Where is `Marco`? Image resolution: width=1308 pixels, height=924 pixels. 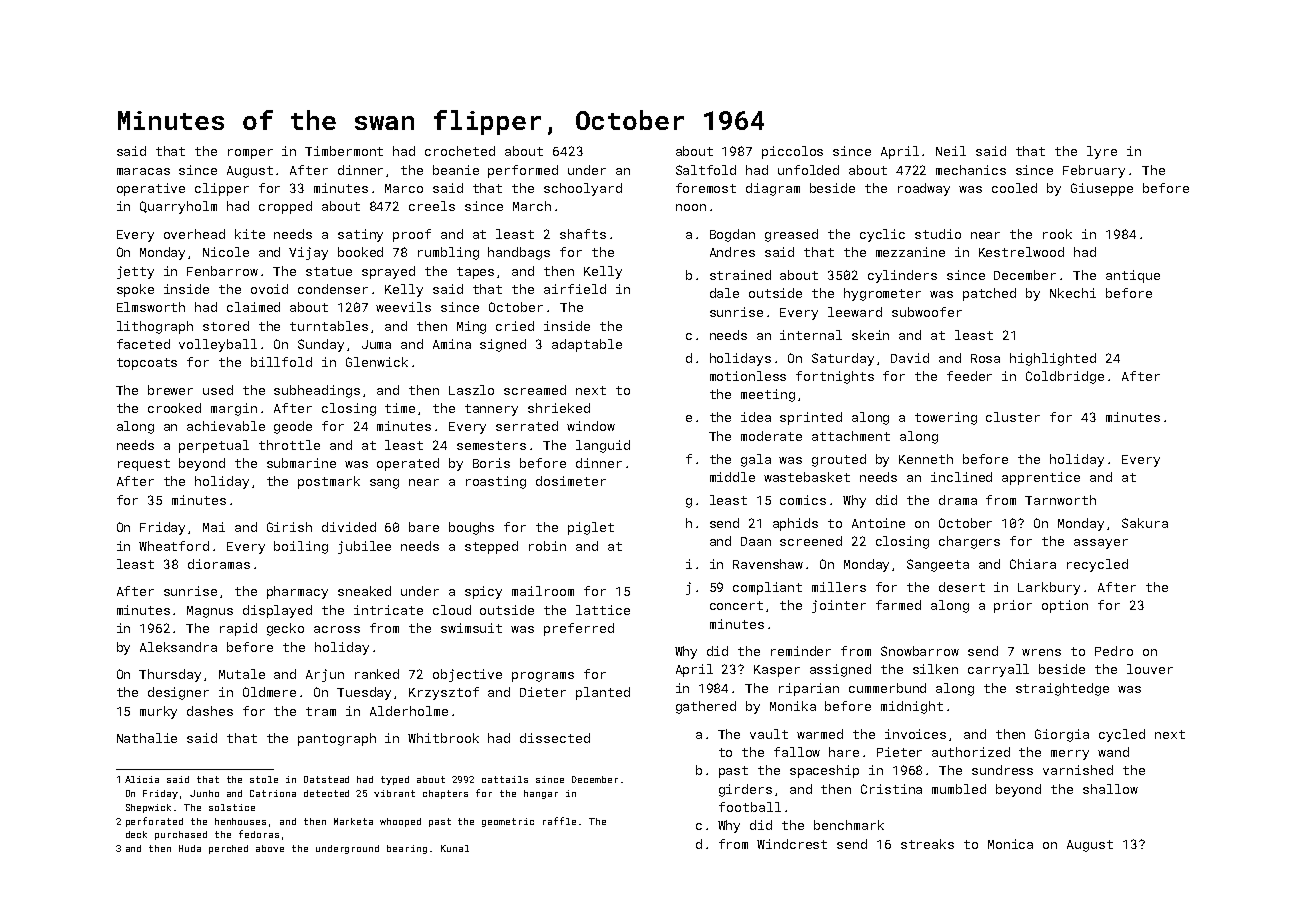 Marco is located at coordinates (404, 188).
